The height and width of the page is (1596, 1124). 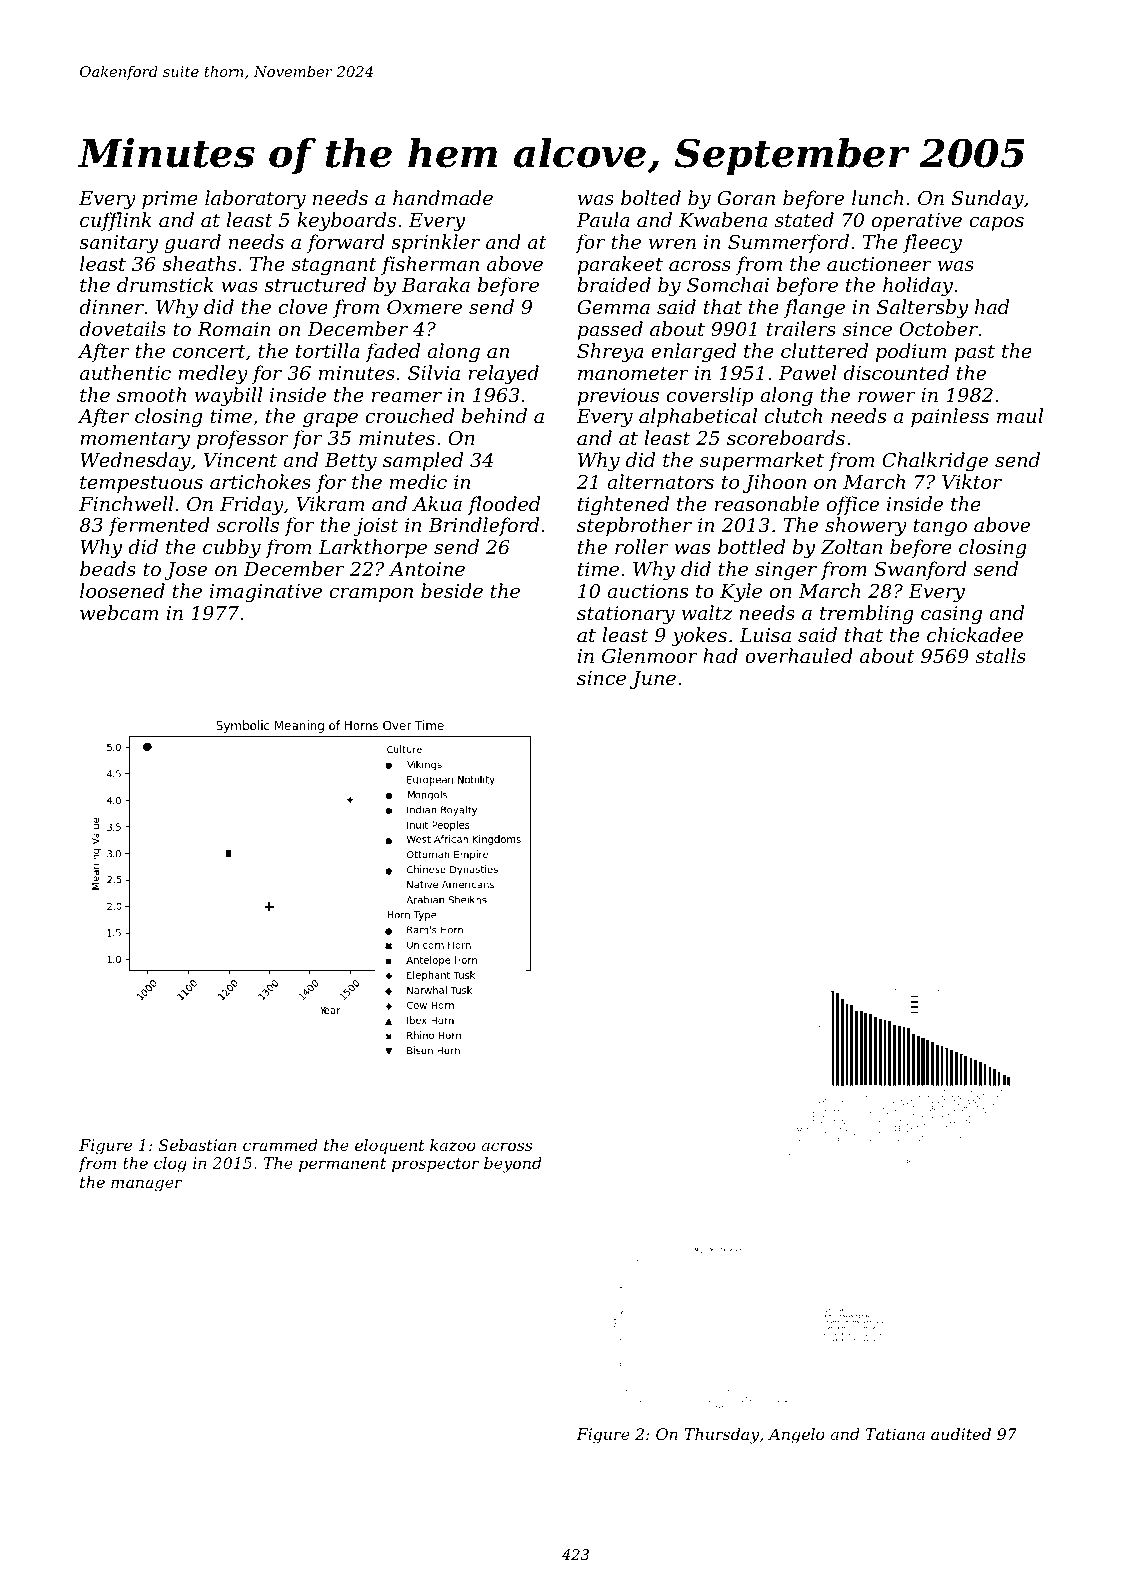 I want to click on audited, so click(x=961, y=1434).
